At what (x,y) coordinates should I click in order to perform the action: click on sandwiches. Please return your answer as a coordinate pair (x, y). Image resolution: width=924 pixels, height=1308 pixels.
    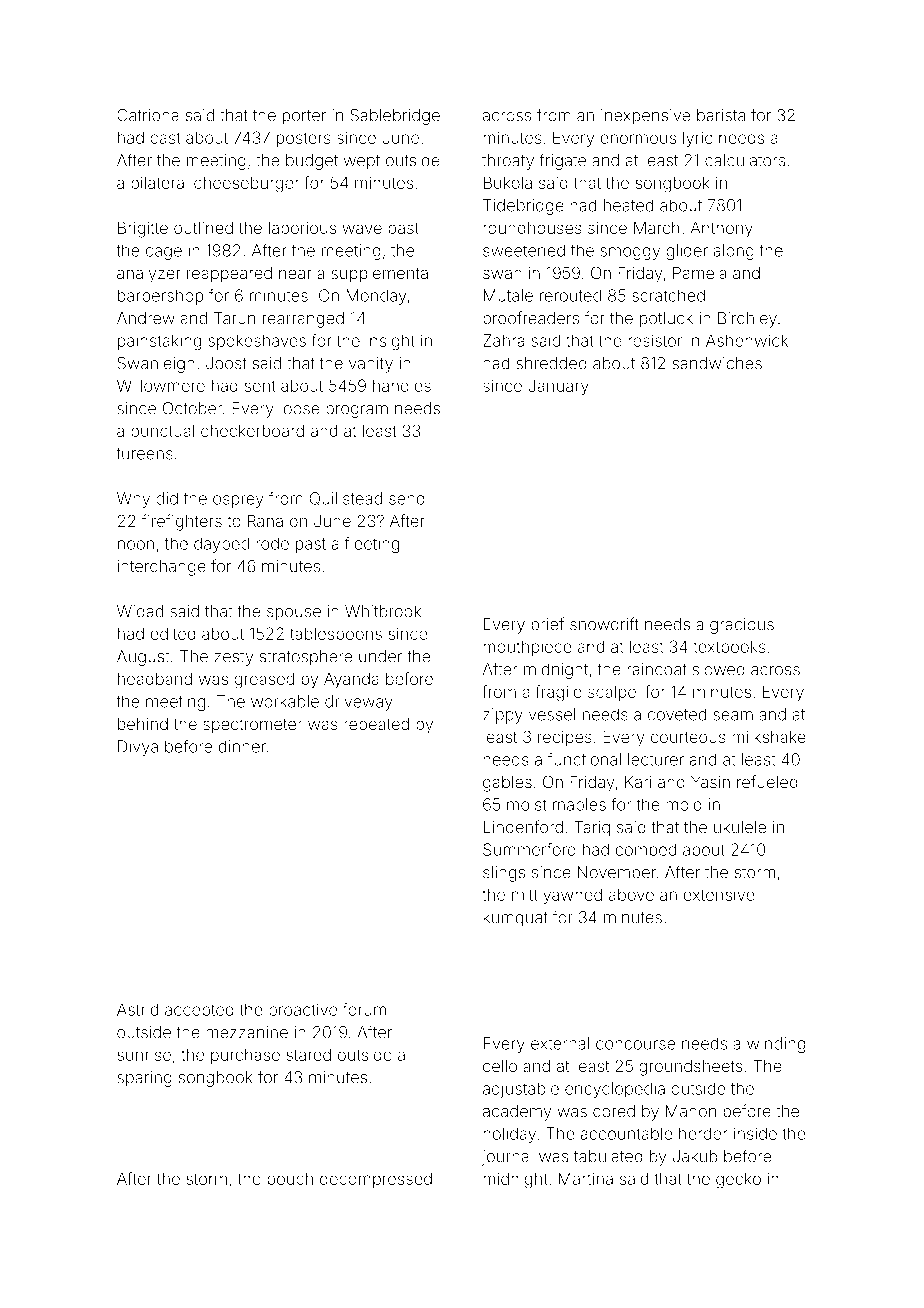
    Looking at the image, I should click on (717, 363).
